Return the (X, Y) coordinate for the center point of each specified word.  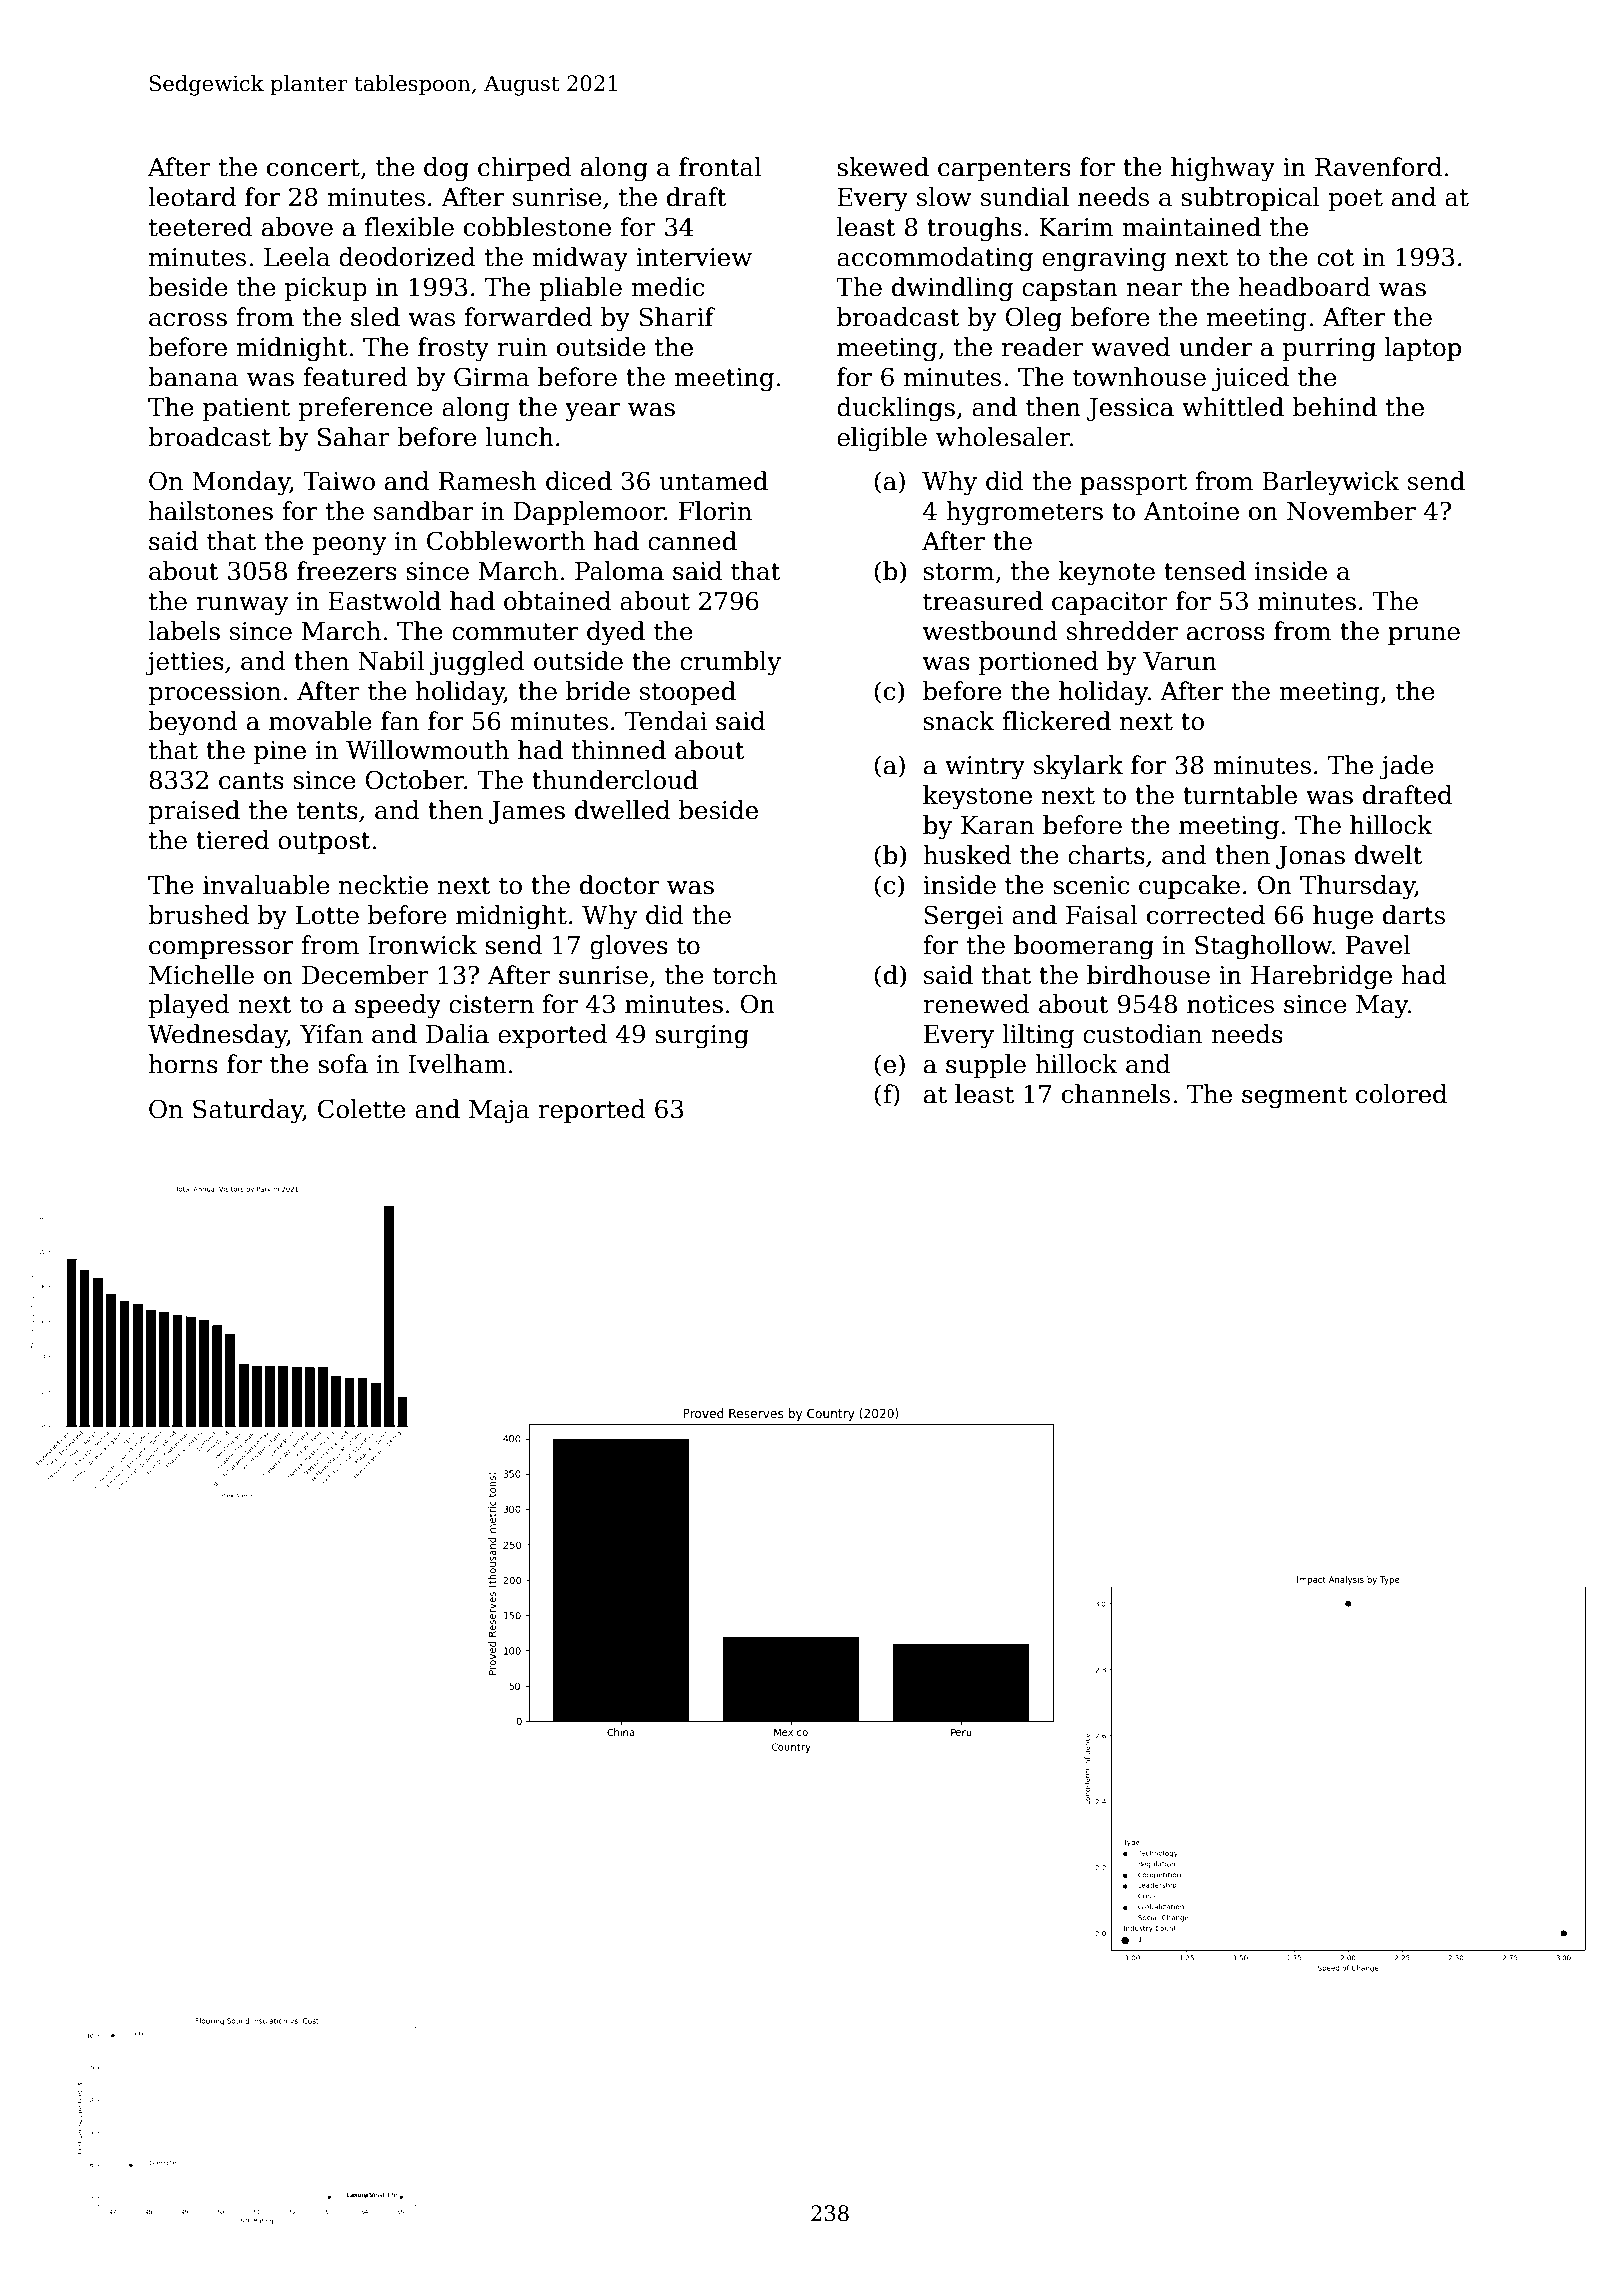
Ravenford (1378, 167)
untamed (713, 481)
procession (214, 693)
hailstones (211, 511)
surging (702, 1037)
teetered (200, 227)
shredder (1122, 631)
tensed (1205, 571)
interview (694, 257)
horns (183, 1064)
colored (1401, 1094)
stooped (688, 693)
